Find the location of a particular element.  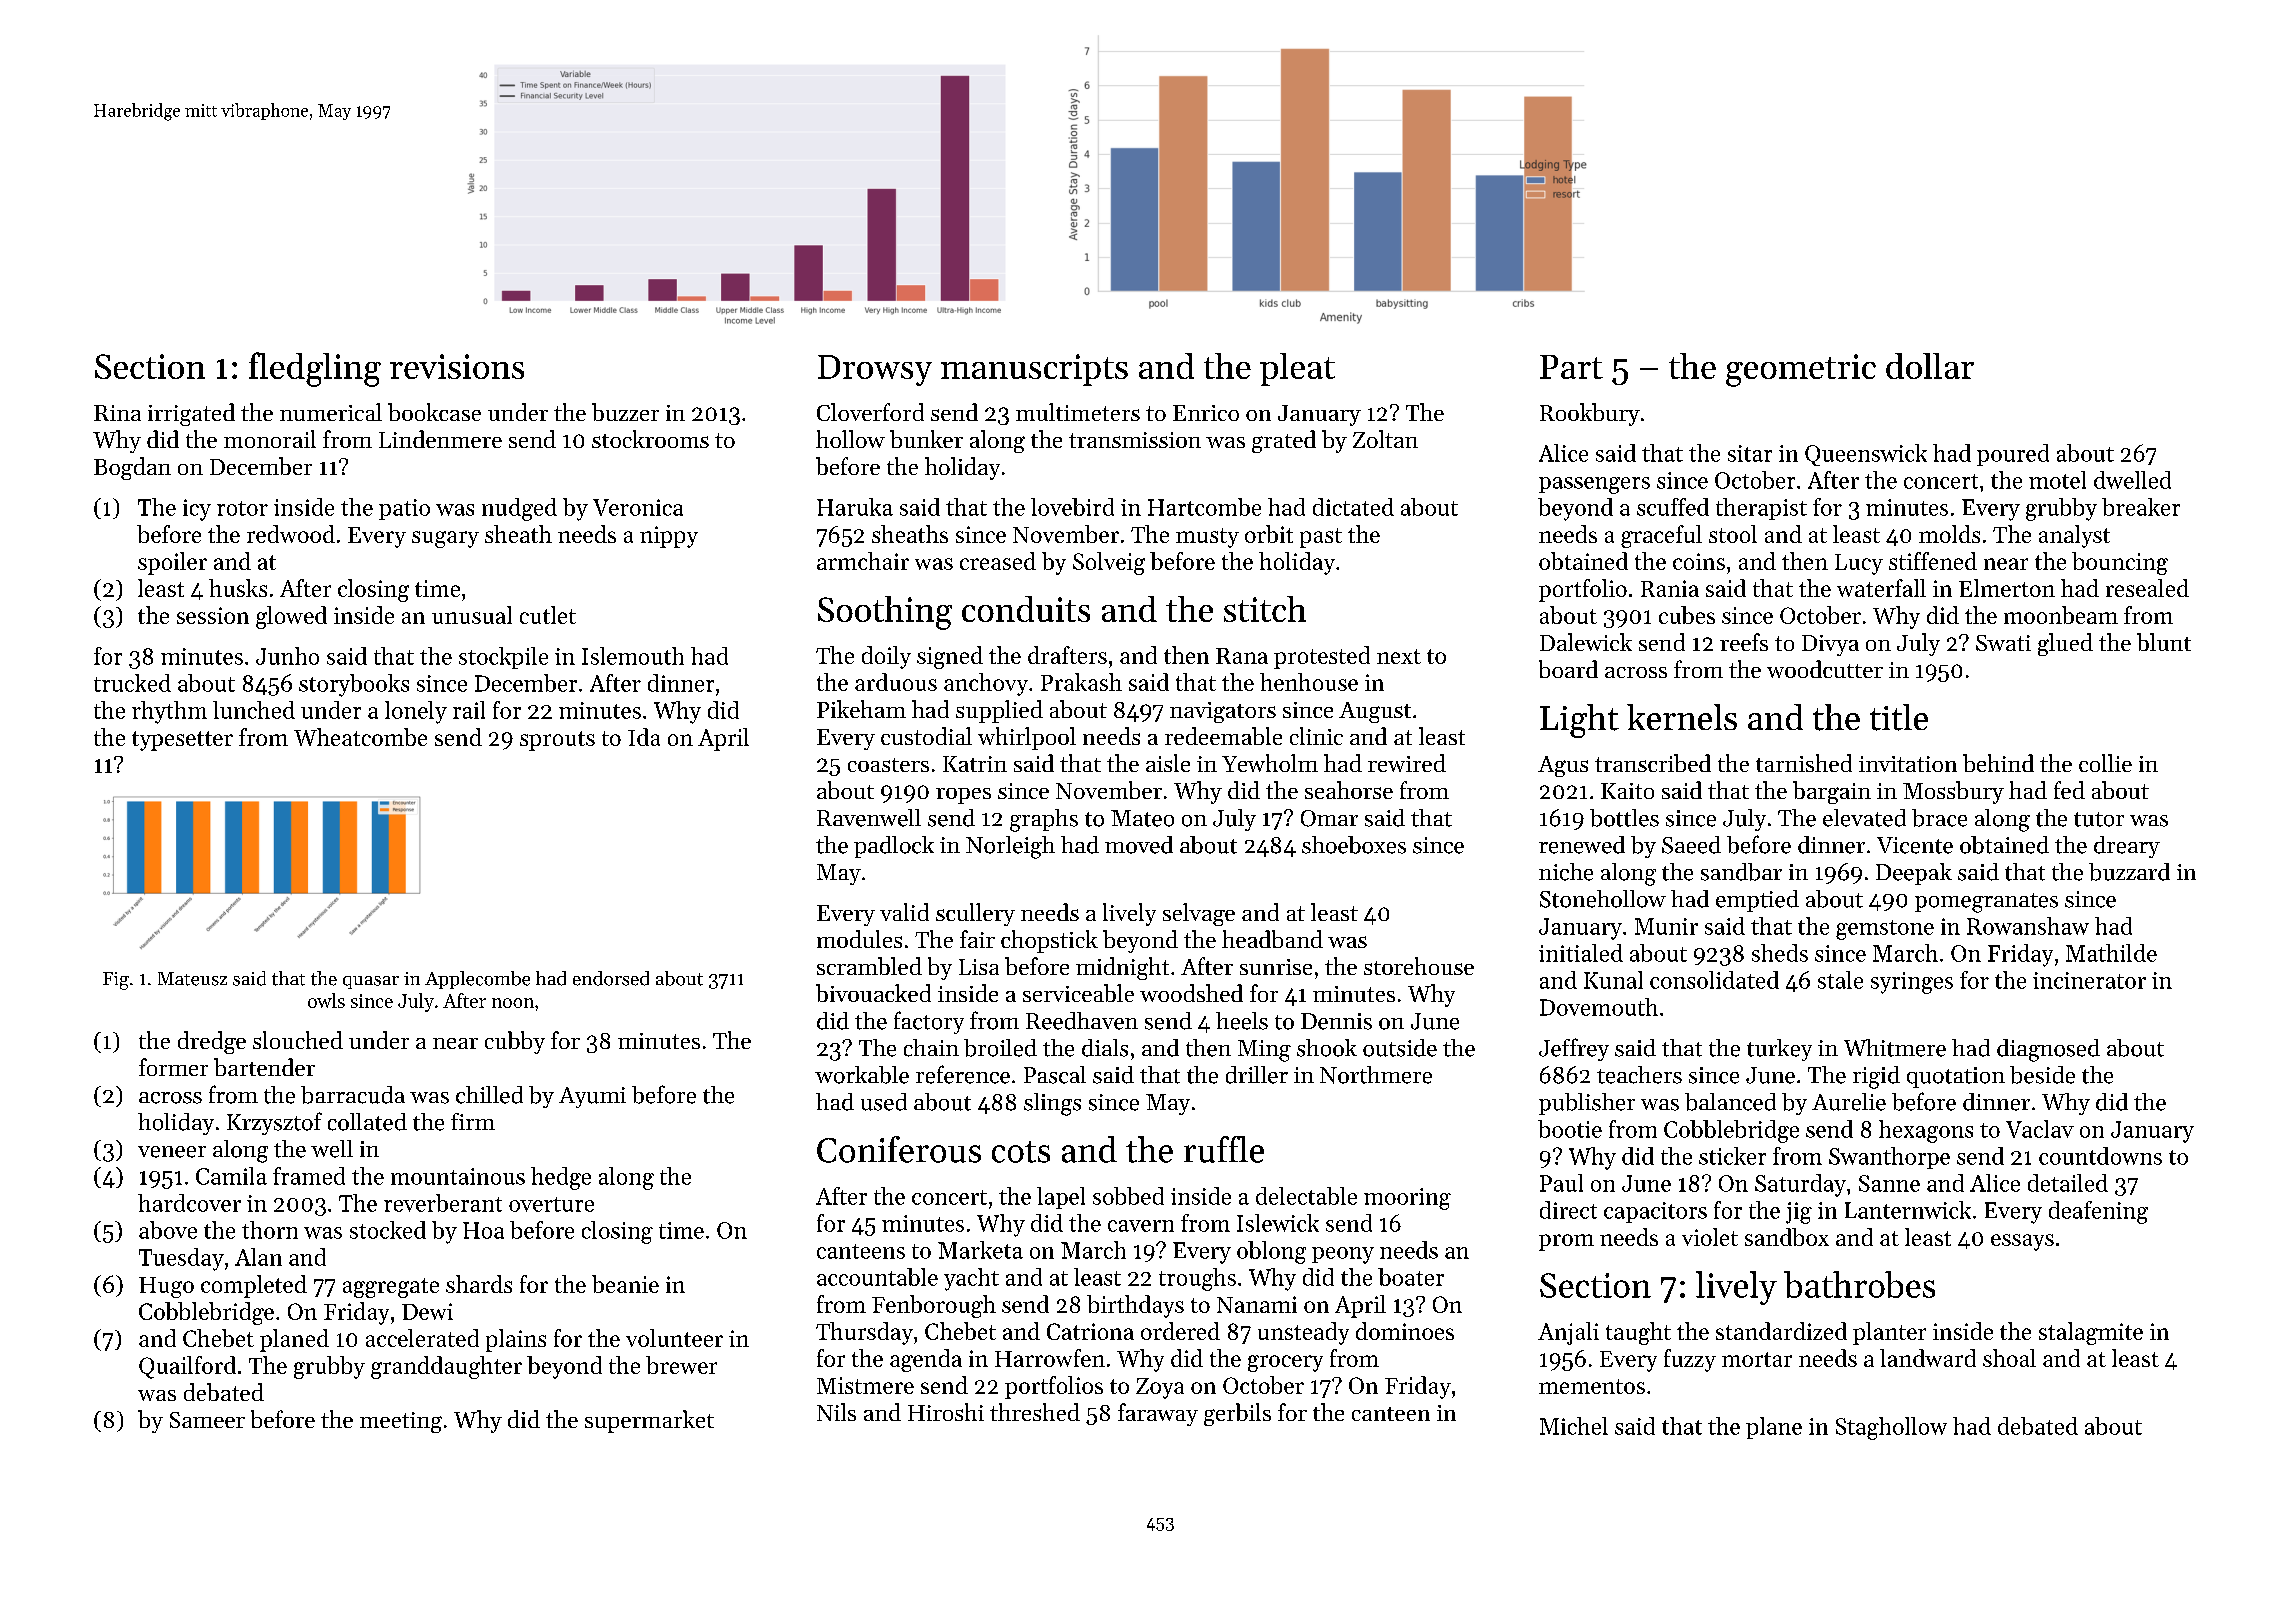

Part is located at coordinates (1571, 367).
